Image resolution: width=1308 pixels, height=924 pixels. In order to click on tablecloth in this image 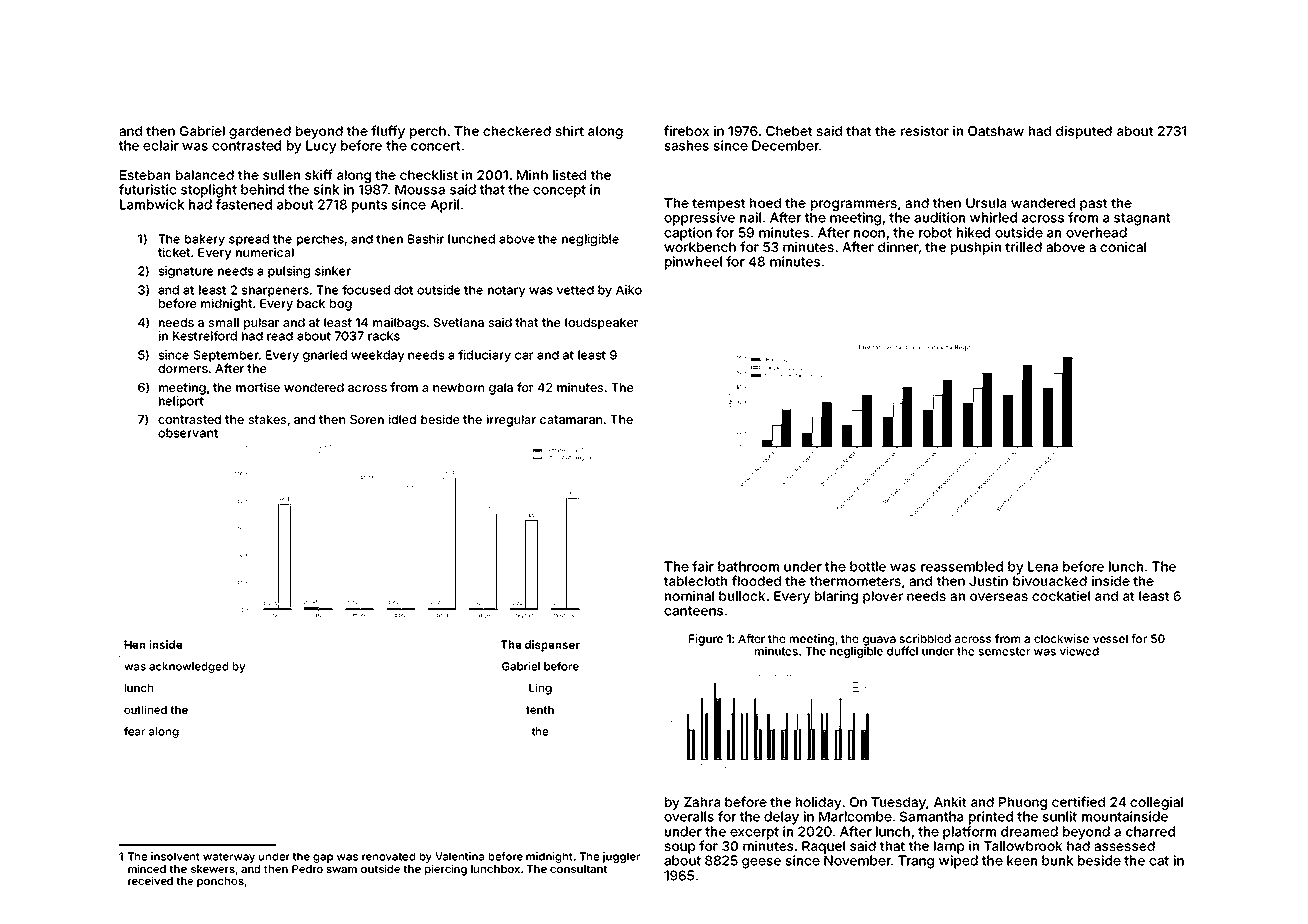, I will do `click(695, 581)`.
